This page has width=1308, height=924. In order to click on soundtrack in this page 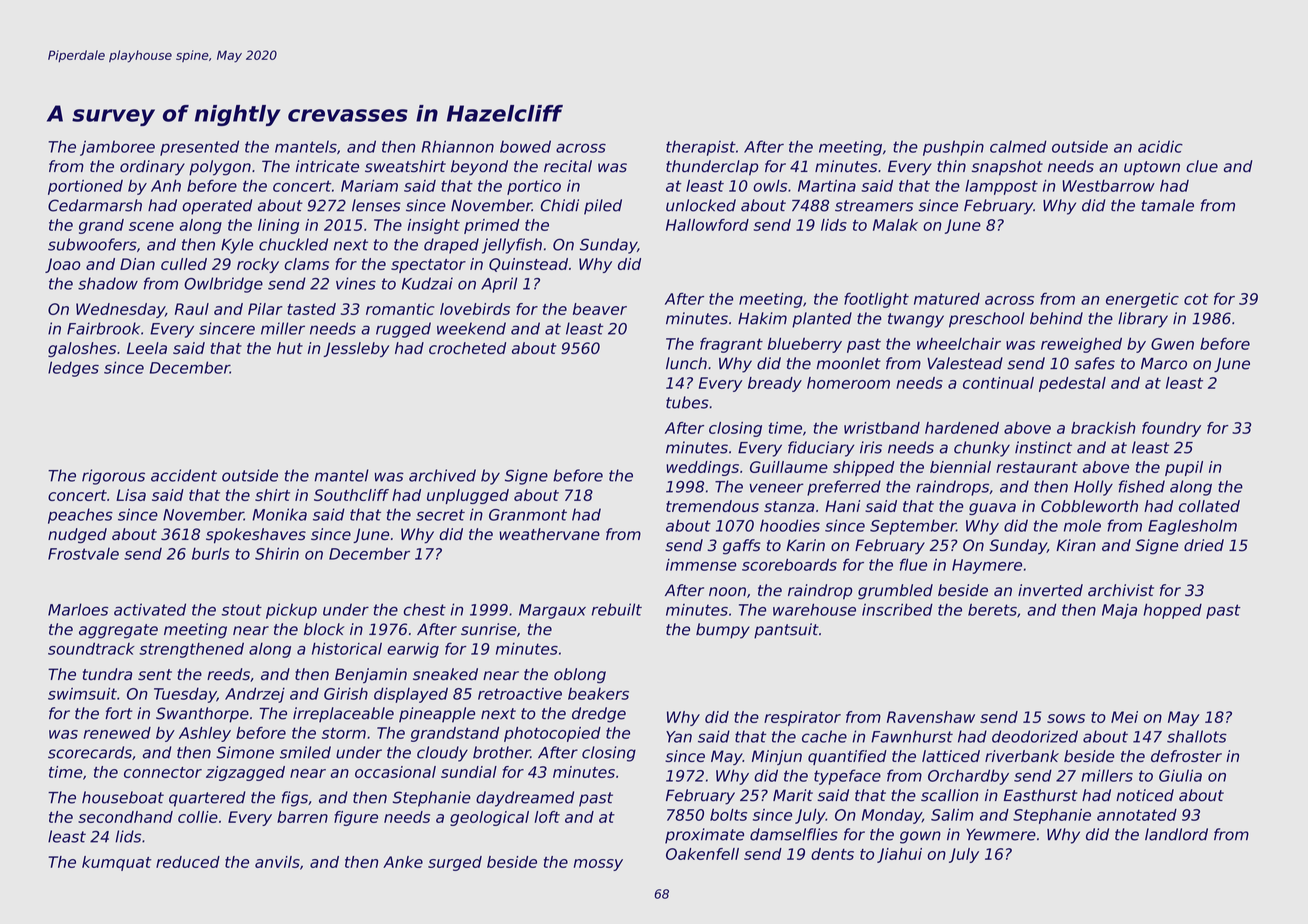, I will do `click(91, 648)`.
